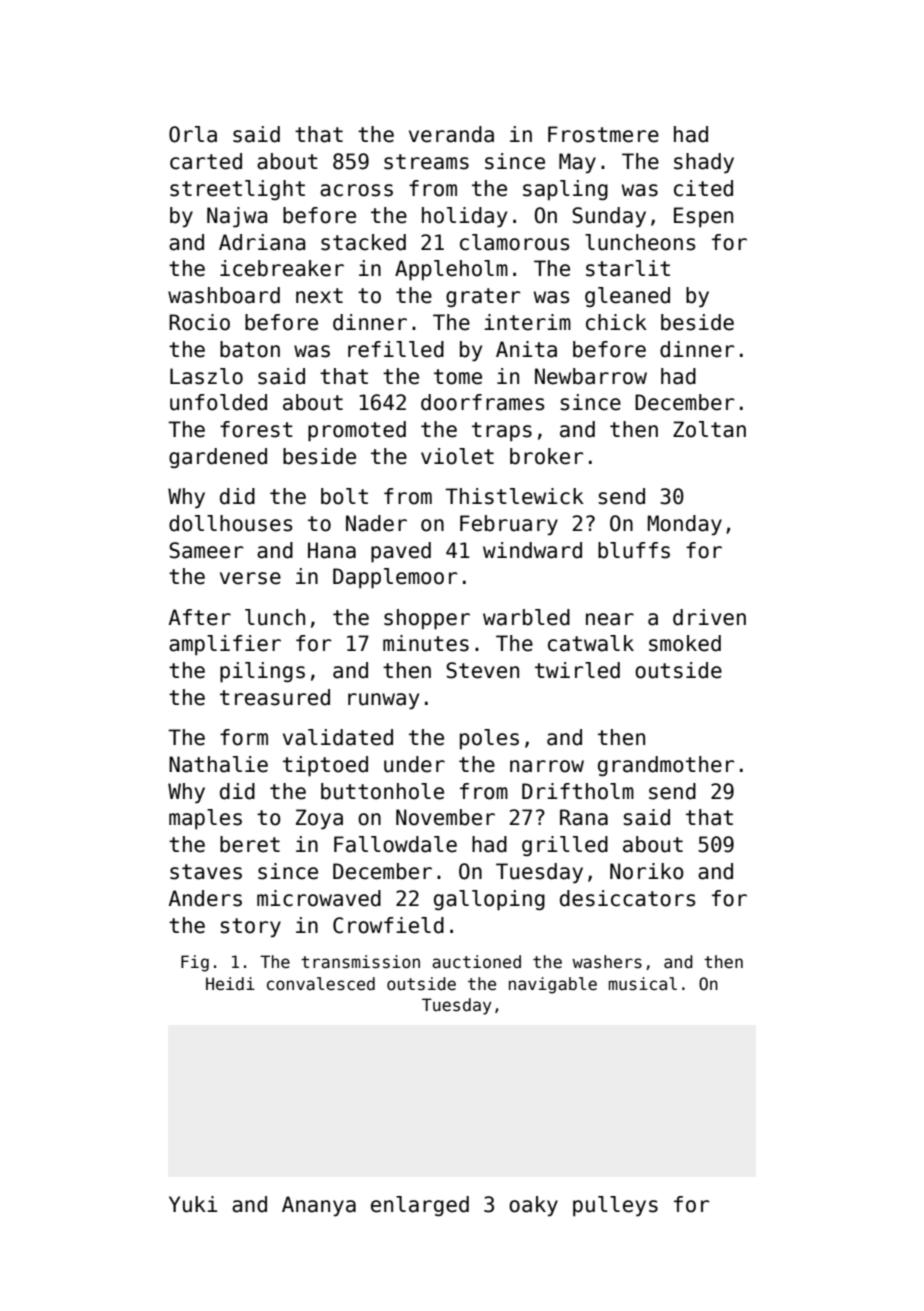 This page has height=1311, width=924. What do you see at coordinates (666, 766) in the page?
I see `grandmother` at bounding box center [666, 766].
